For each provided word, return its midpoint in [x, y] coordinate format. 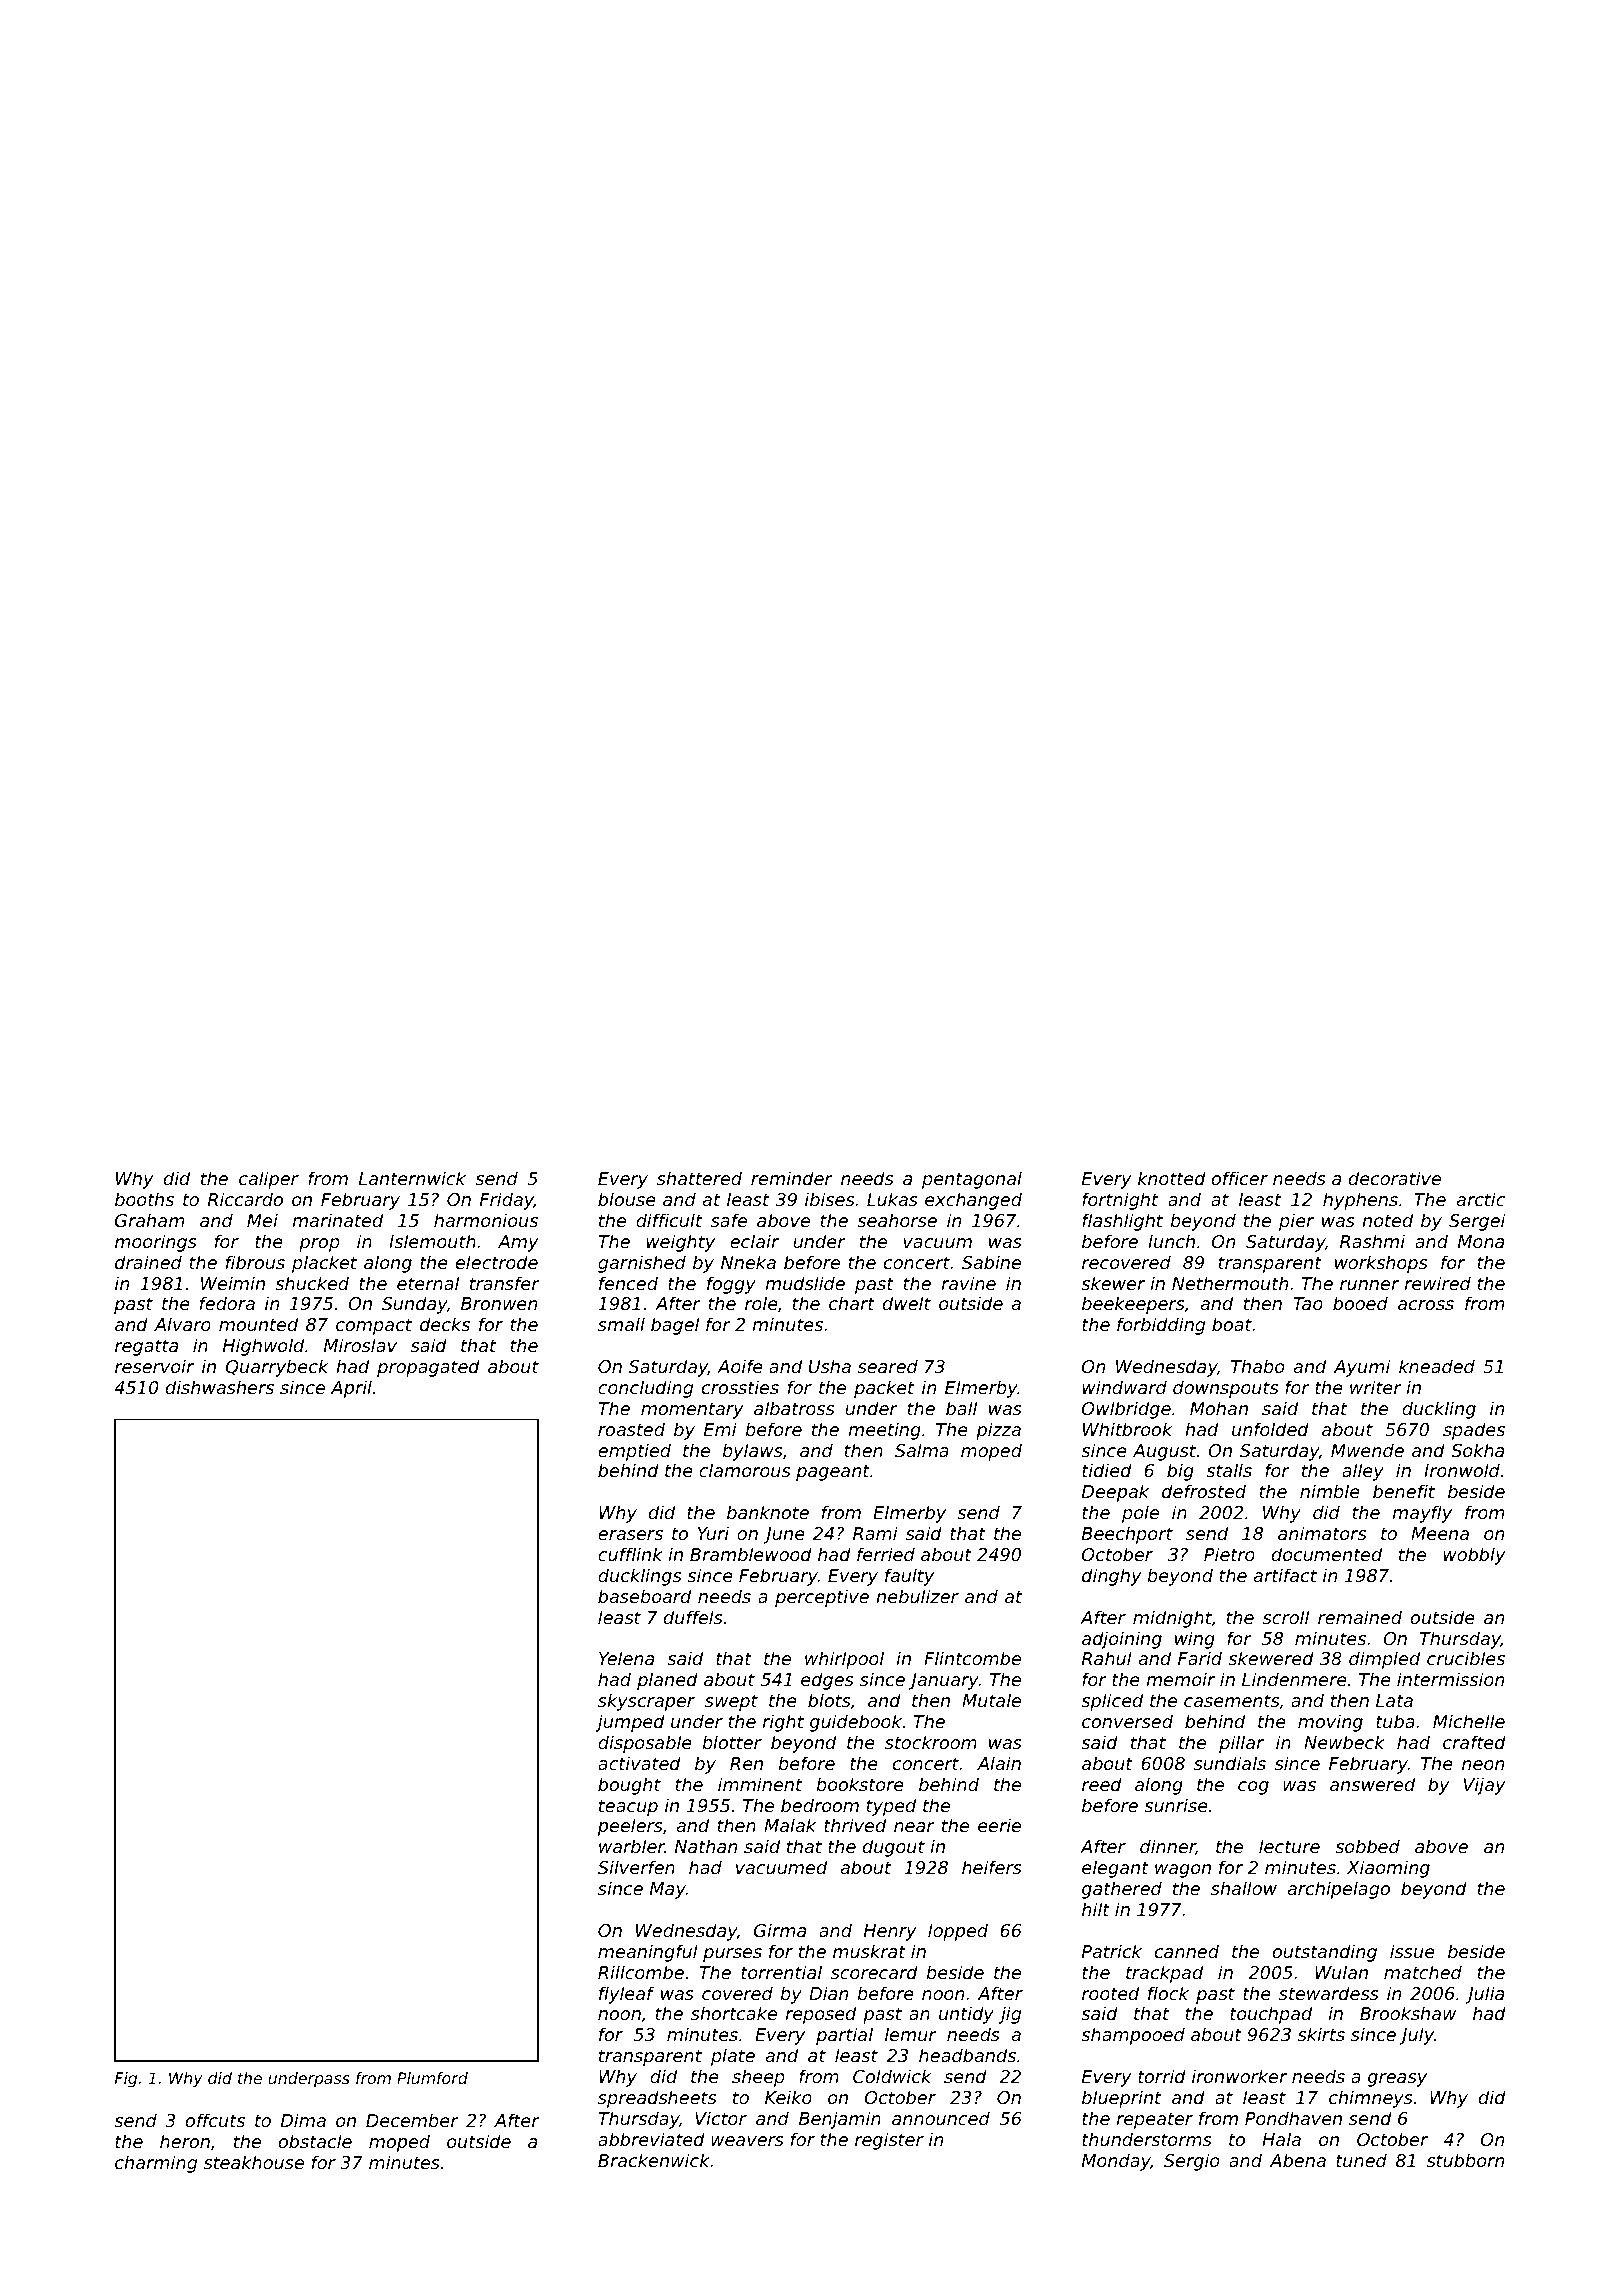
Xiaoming [1388, 1869]
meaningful [648, 1953]
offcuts [215, 2120]
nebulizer [917, 1596]
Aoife [740, 1366]
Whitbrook [1128, 1429]
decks [445, 1324]
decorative [1395, 1178]
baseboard [644, 1596]
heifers [992, 1867]
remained [1360, 1617]
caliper [269, 1180]
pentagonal [972, 1180]
